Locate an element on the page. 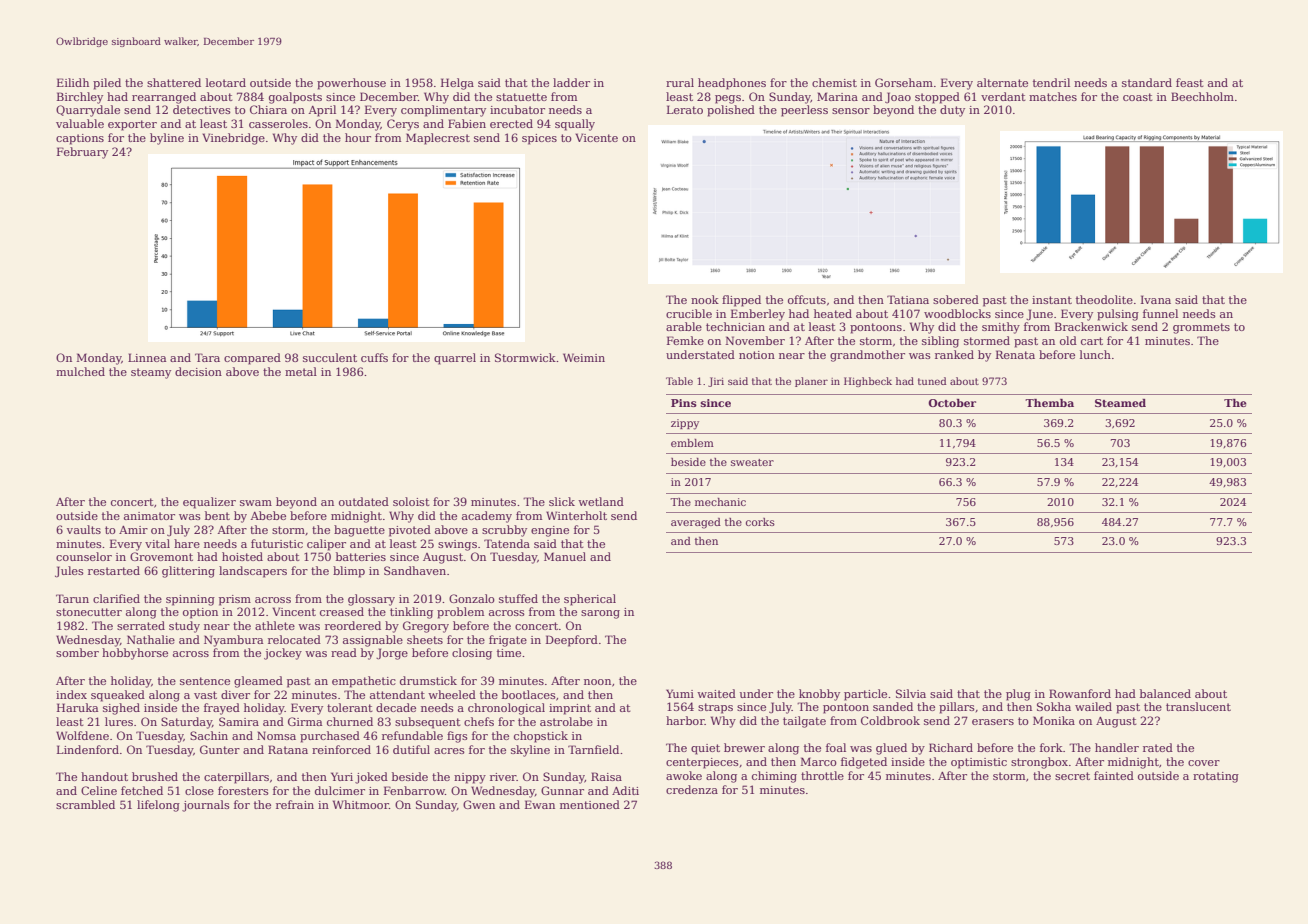 This image has width=1308, height=924. mechanic is located at coordinates (720, 502).
